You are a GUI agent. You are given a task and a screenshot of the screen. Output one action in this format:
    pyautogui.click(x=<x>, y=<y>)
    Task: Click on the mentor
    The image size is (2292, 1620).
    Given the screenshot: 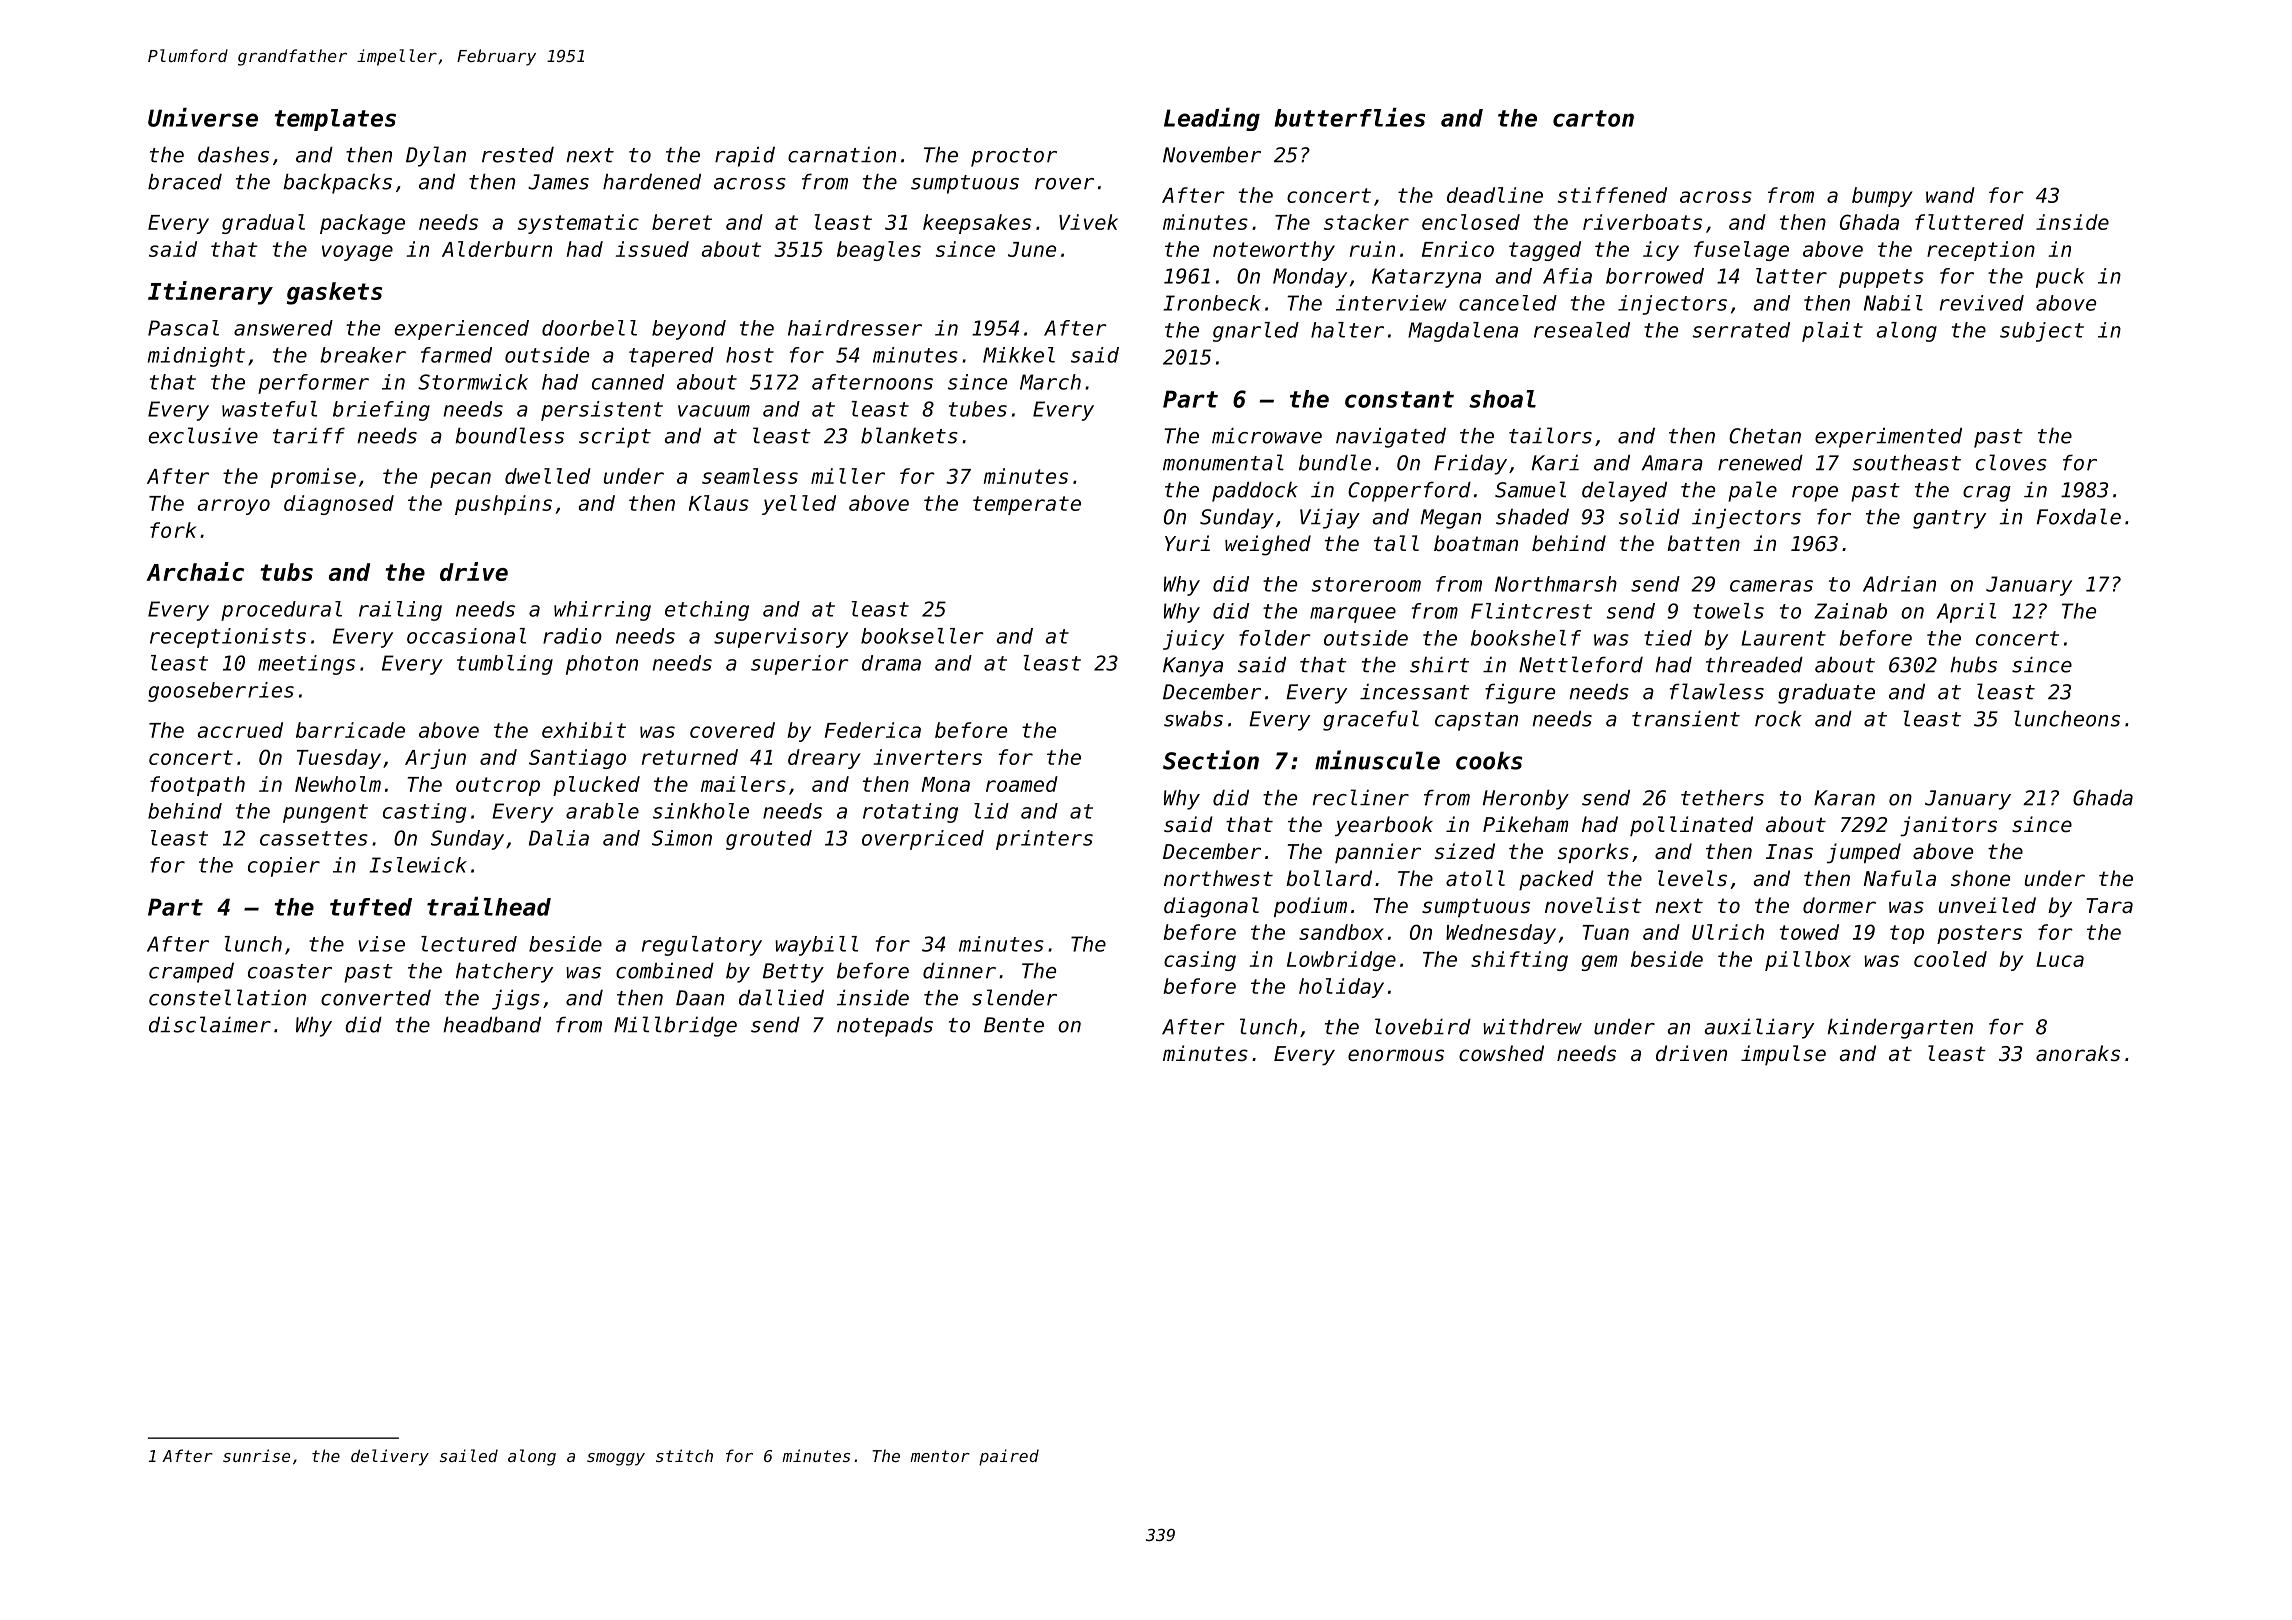 What is the action you would take?
    pyautogui.click(x=940, y=1456)
